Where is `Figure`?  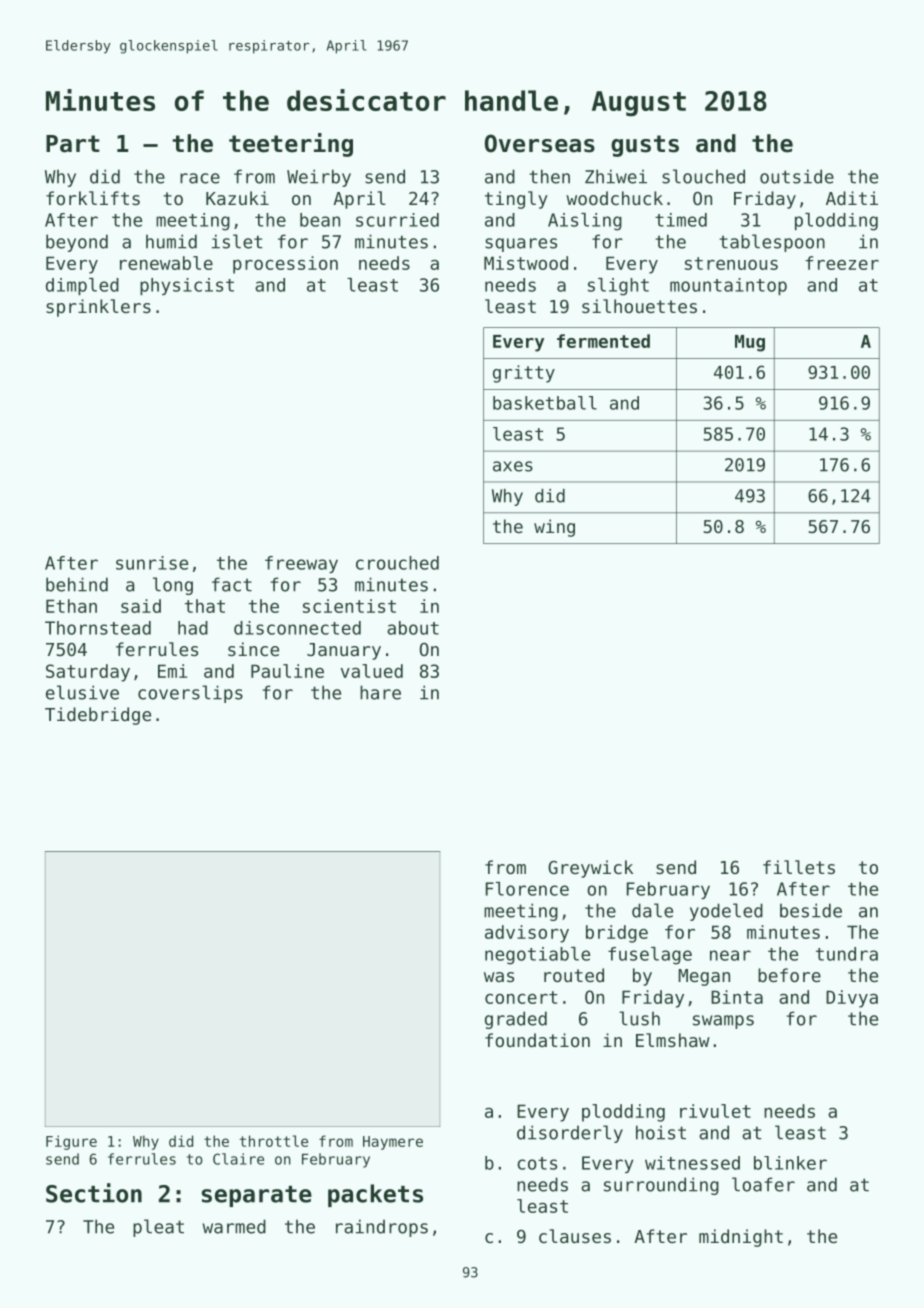 Figure is located at coordinates (71, 1142).
